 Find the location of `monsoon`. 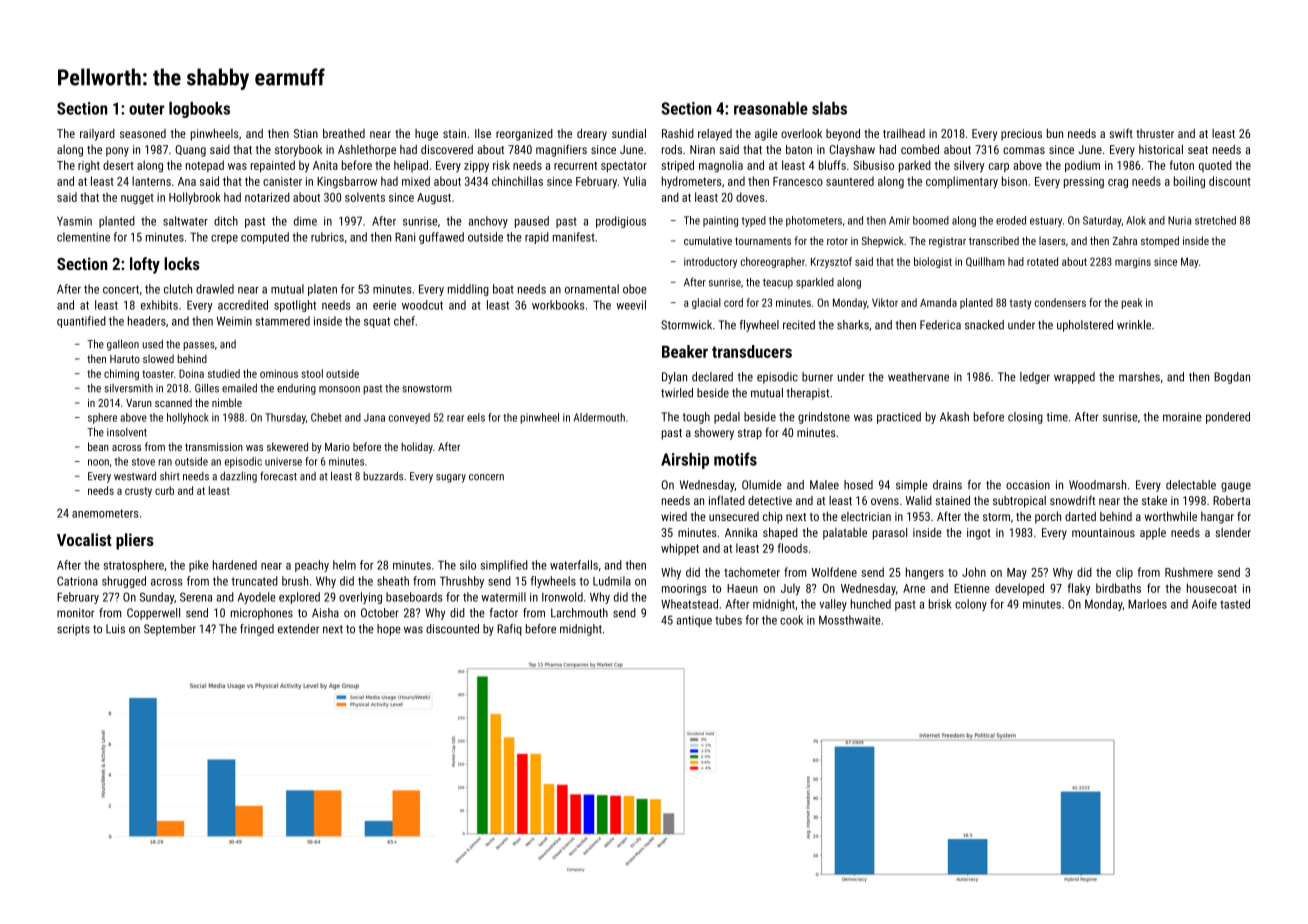

monsoon is located at coordinates (339, 389).
